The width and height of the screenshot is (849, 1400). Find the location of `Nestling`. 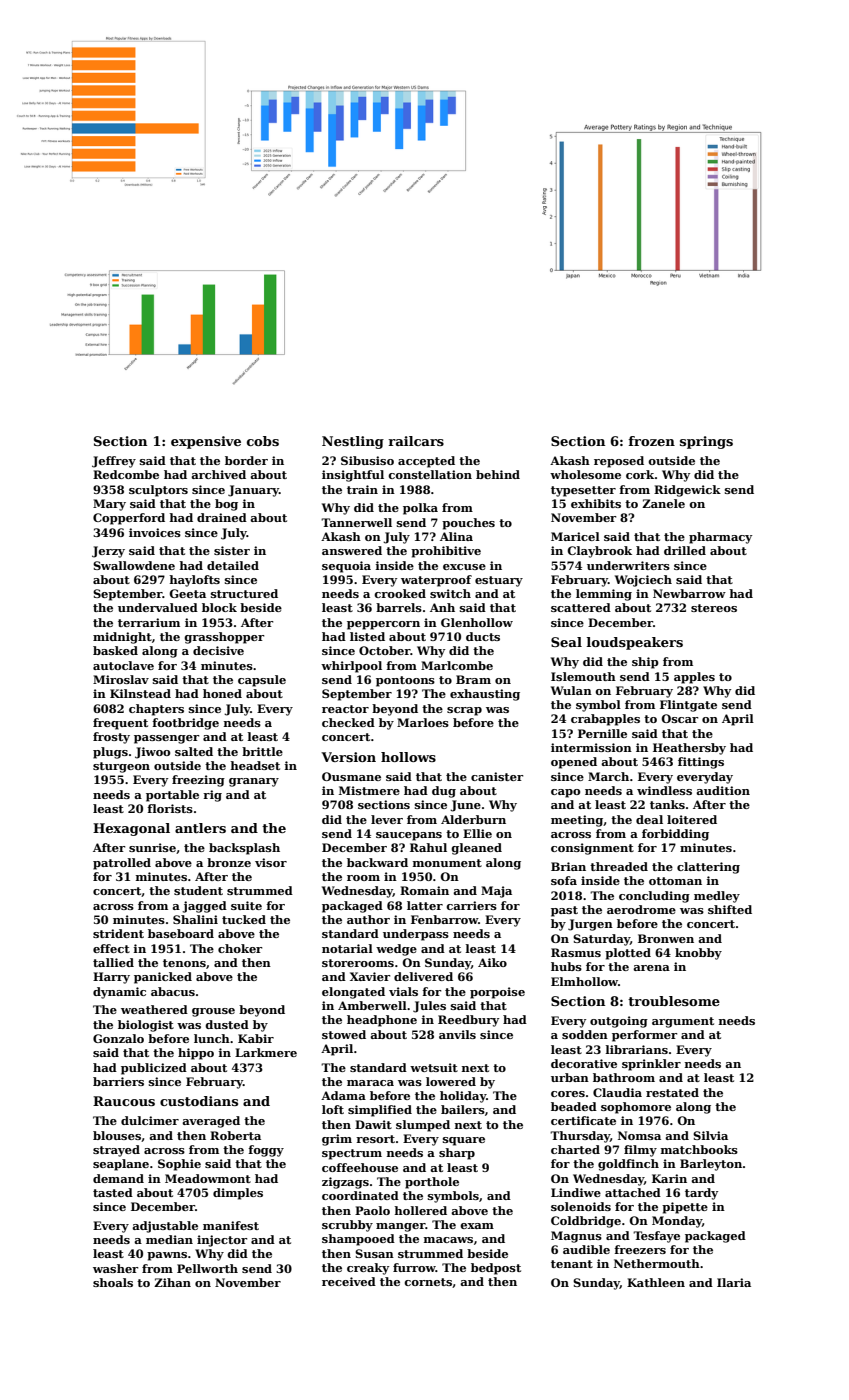

Nestling is located at coordinates (353, 442).
